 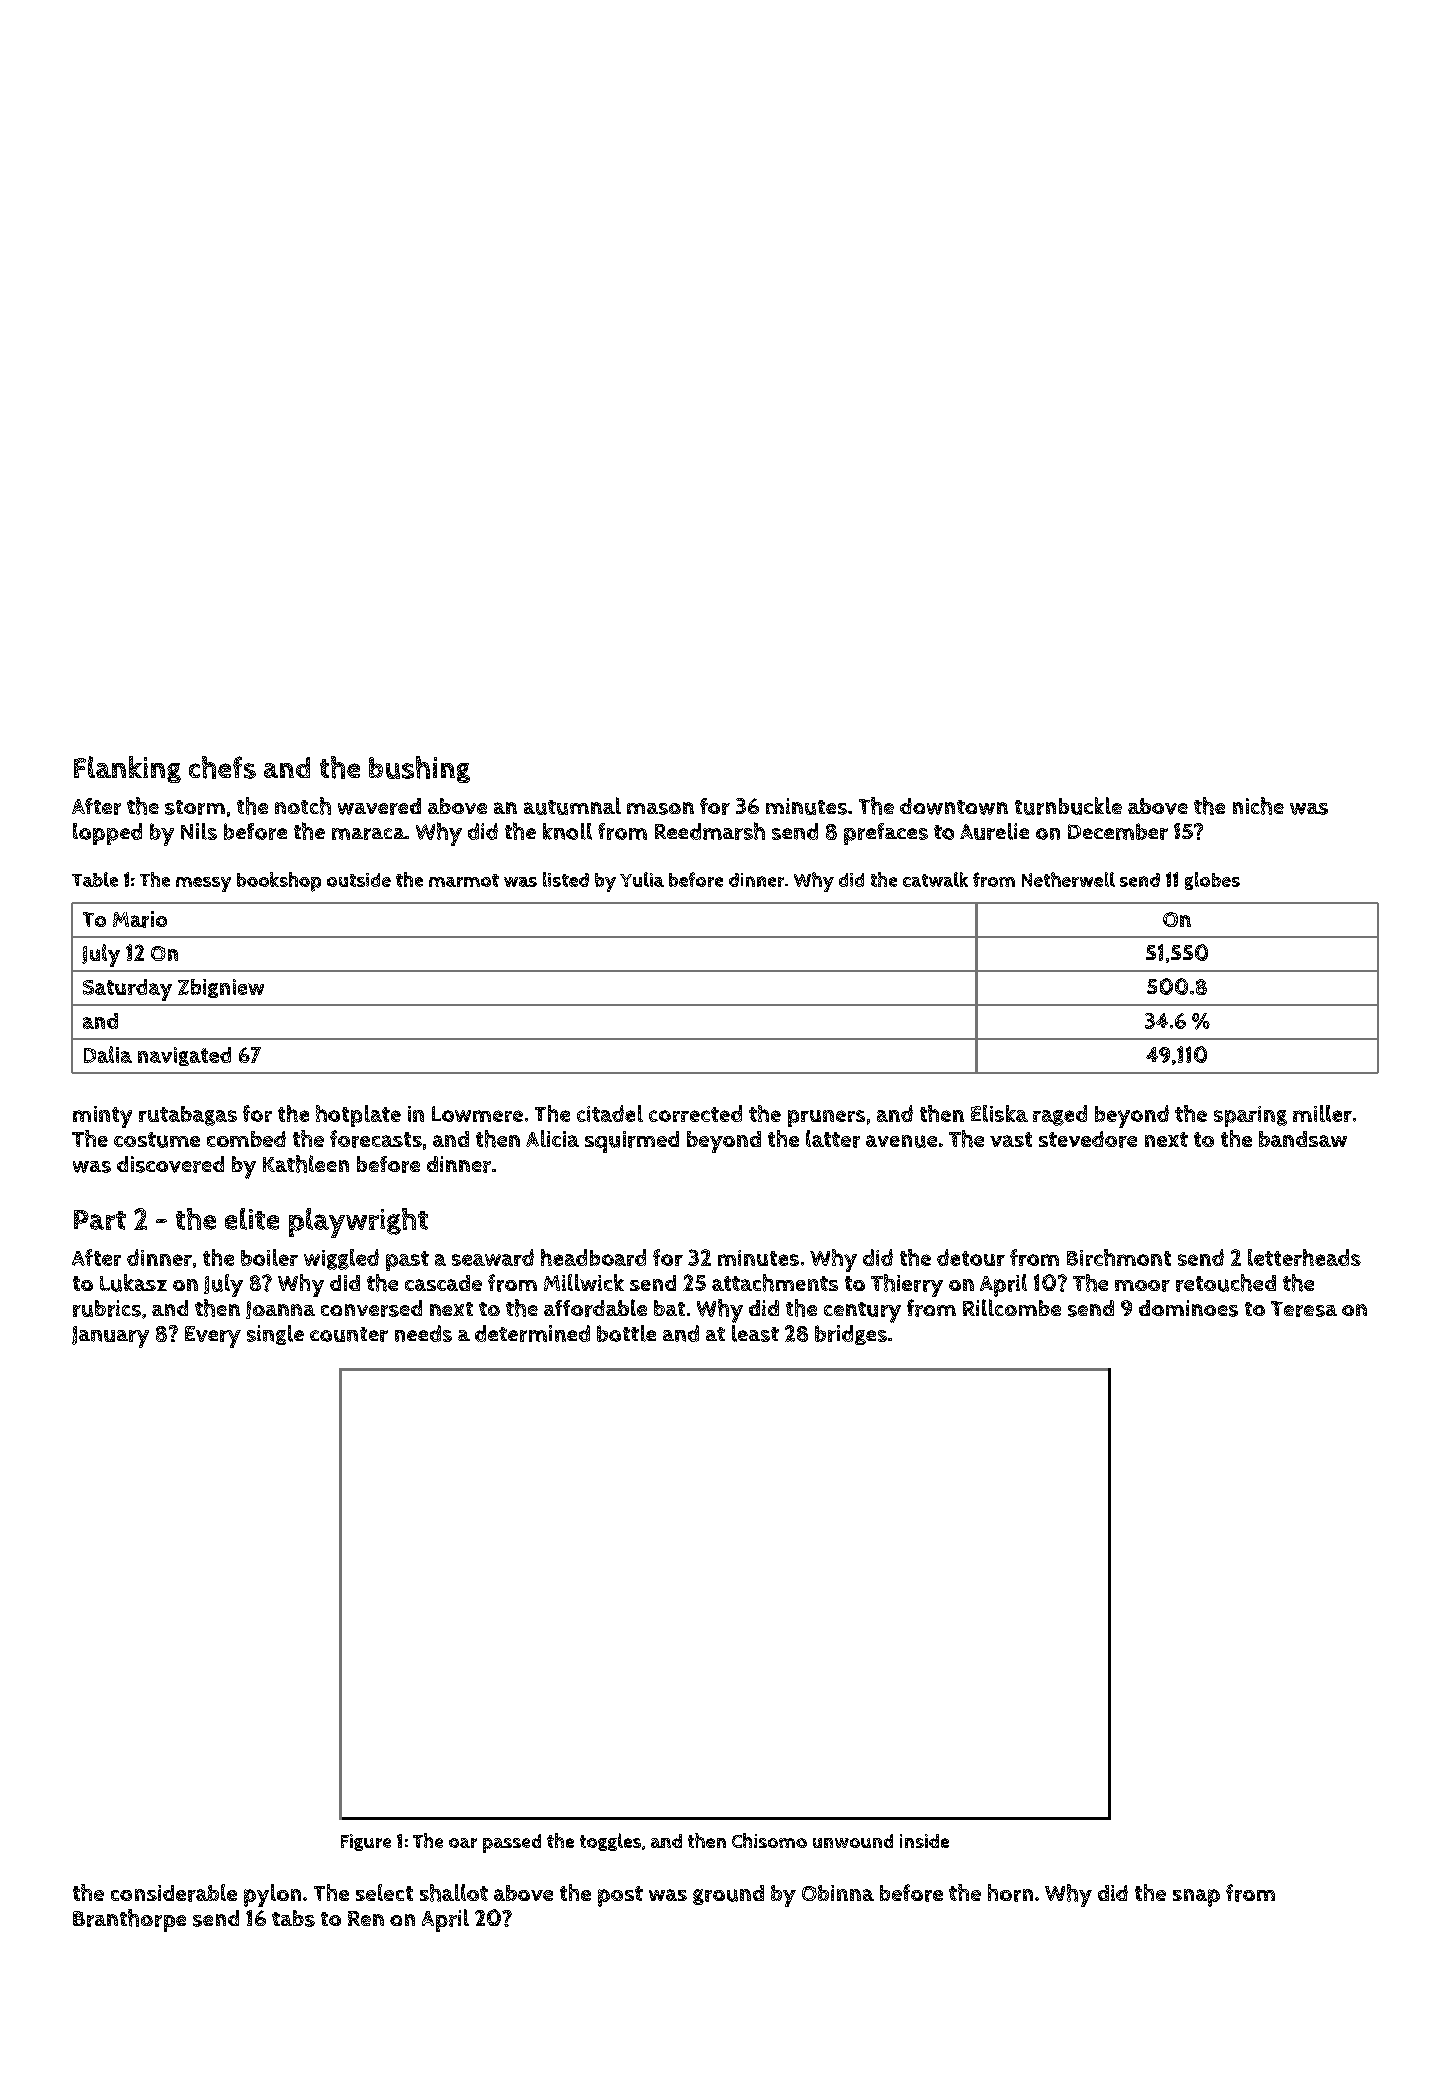 I want to click on Rillcombe, so click(x=1012, y=1307).
